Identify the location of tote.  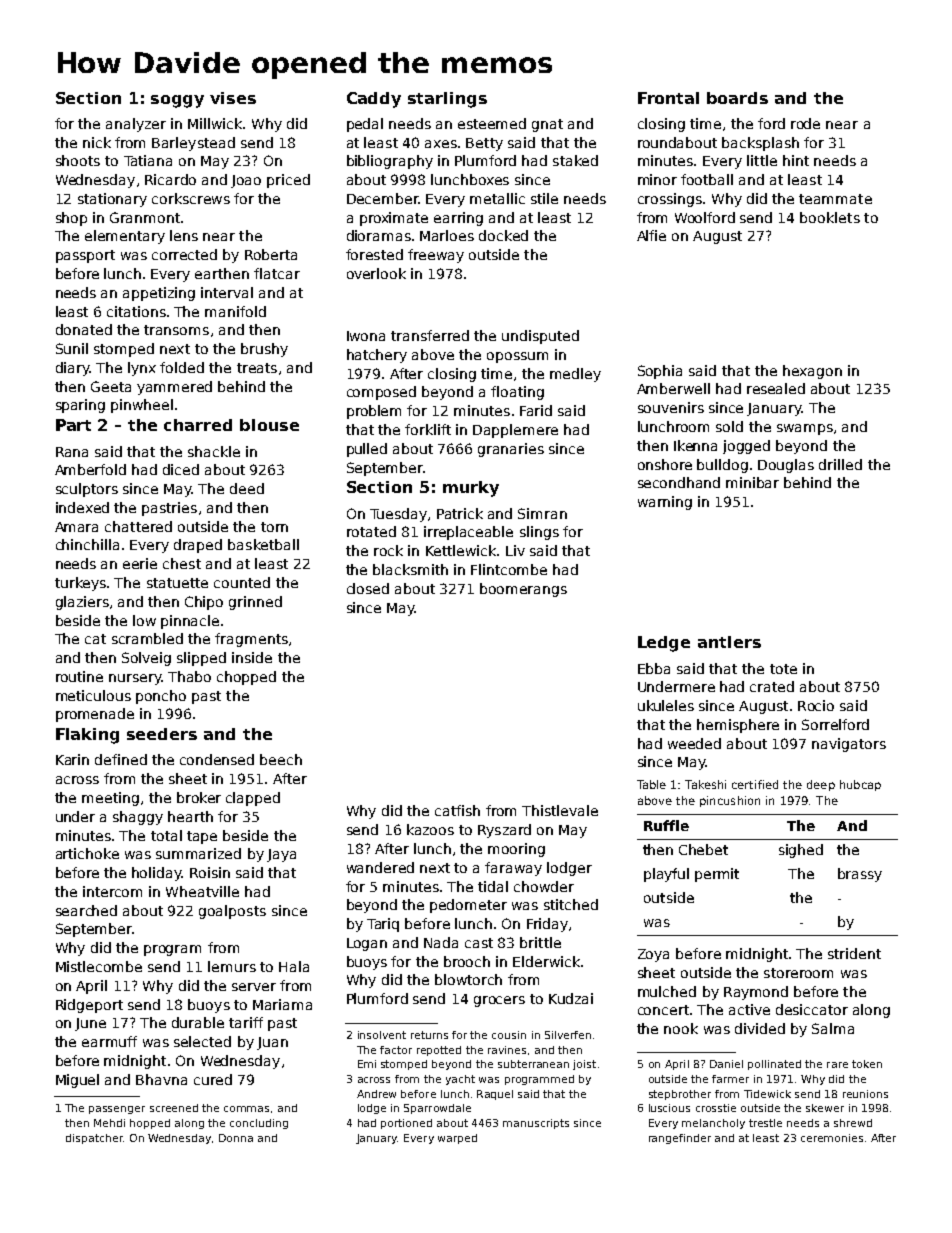
(783, 669).
